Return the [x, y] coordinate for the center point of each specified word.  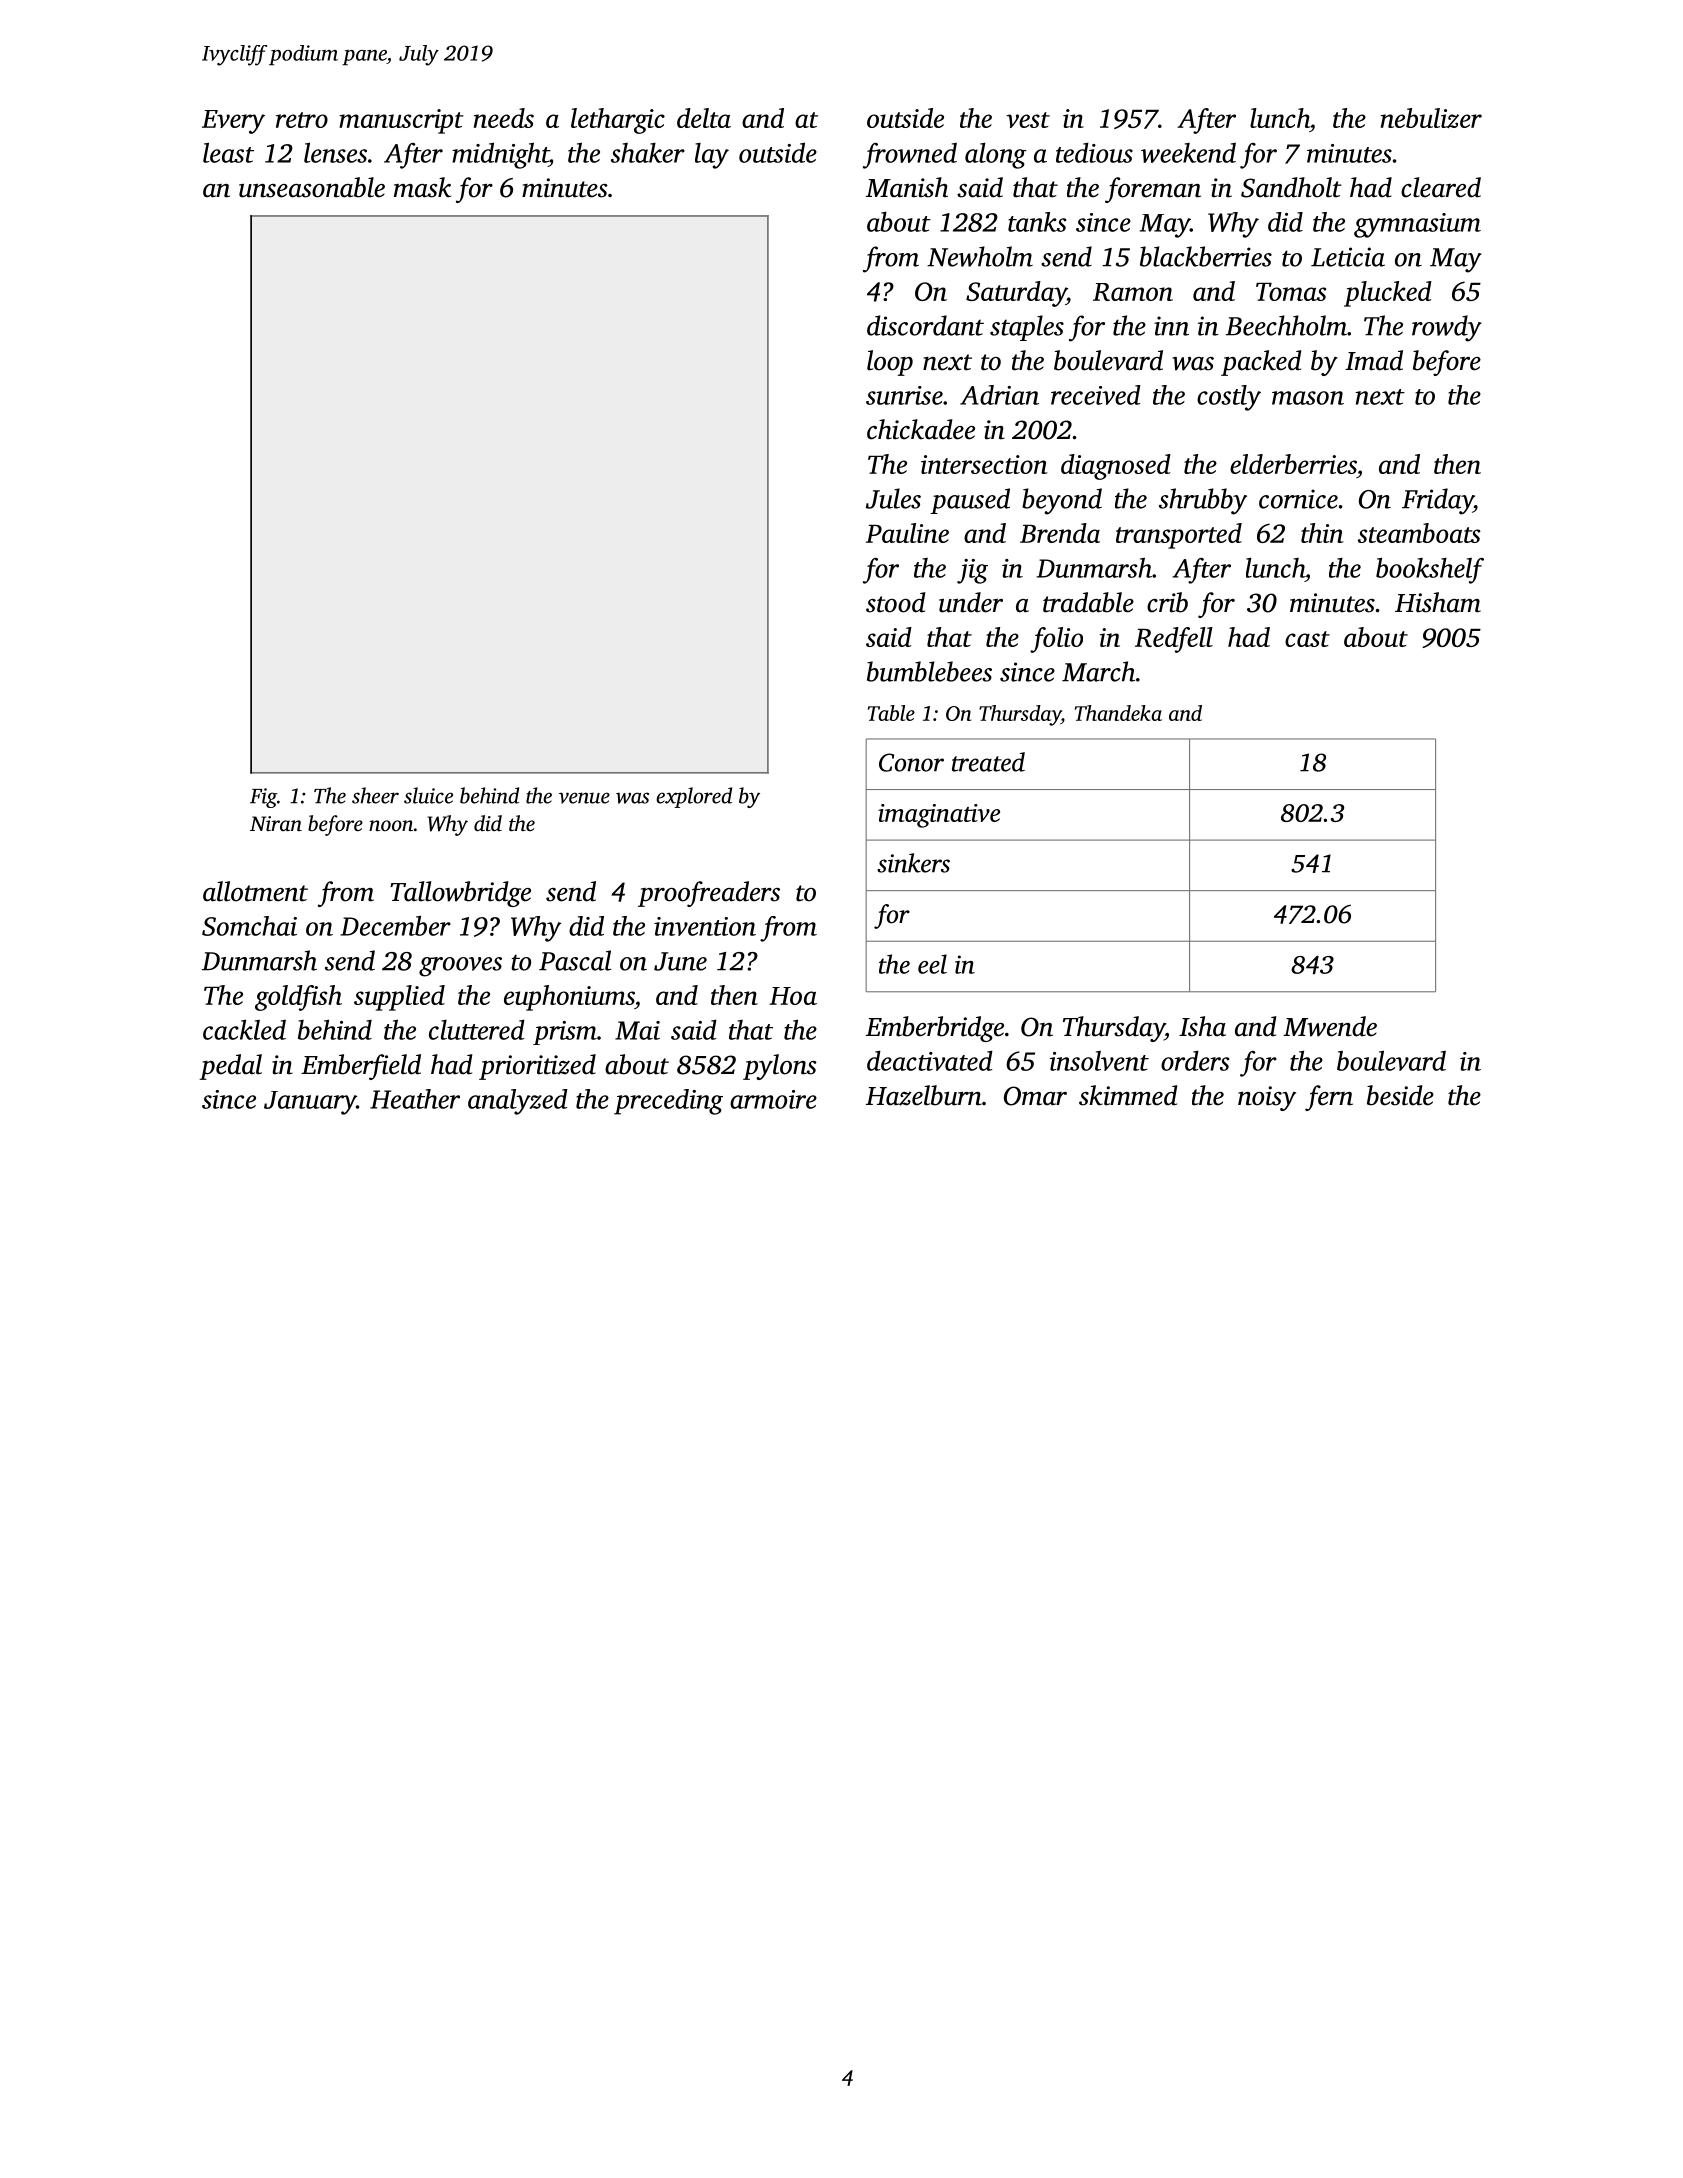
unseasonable [312, 187]
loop [890, 363]
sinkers [913, 863]
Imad [1374, 360]
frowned [910, 156]
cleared [1441, 187]
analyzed [518, 1102]
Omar [1035, 1096]
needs [504, 118]
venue [584, 798]
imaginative [939, 816]
